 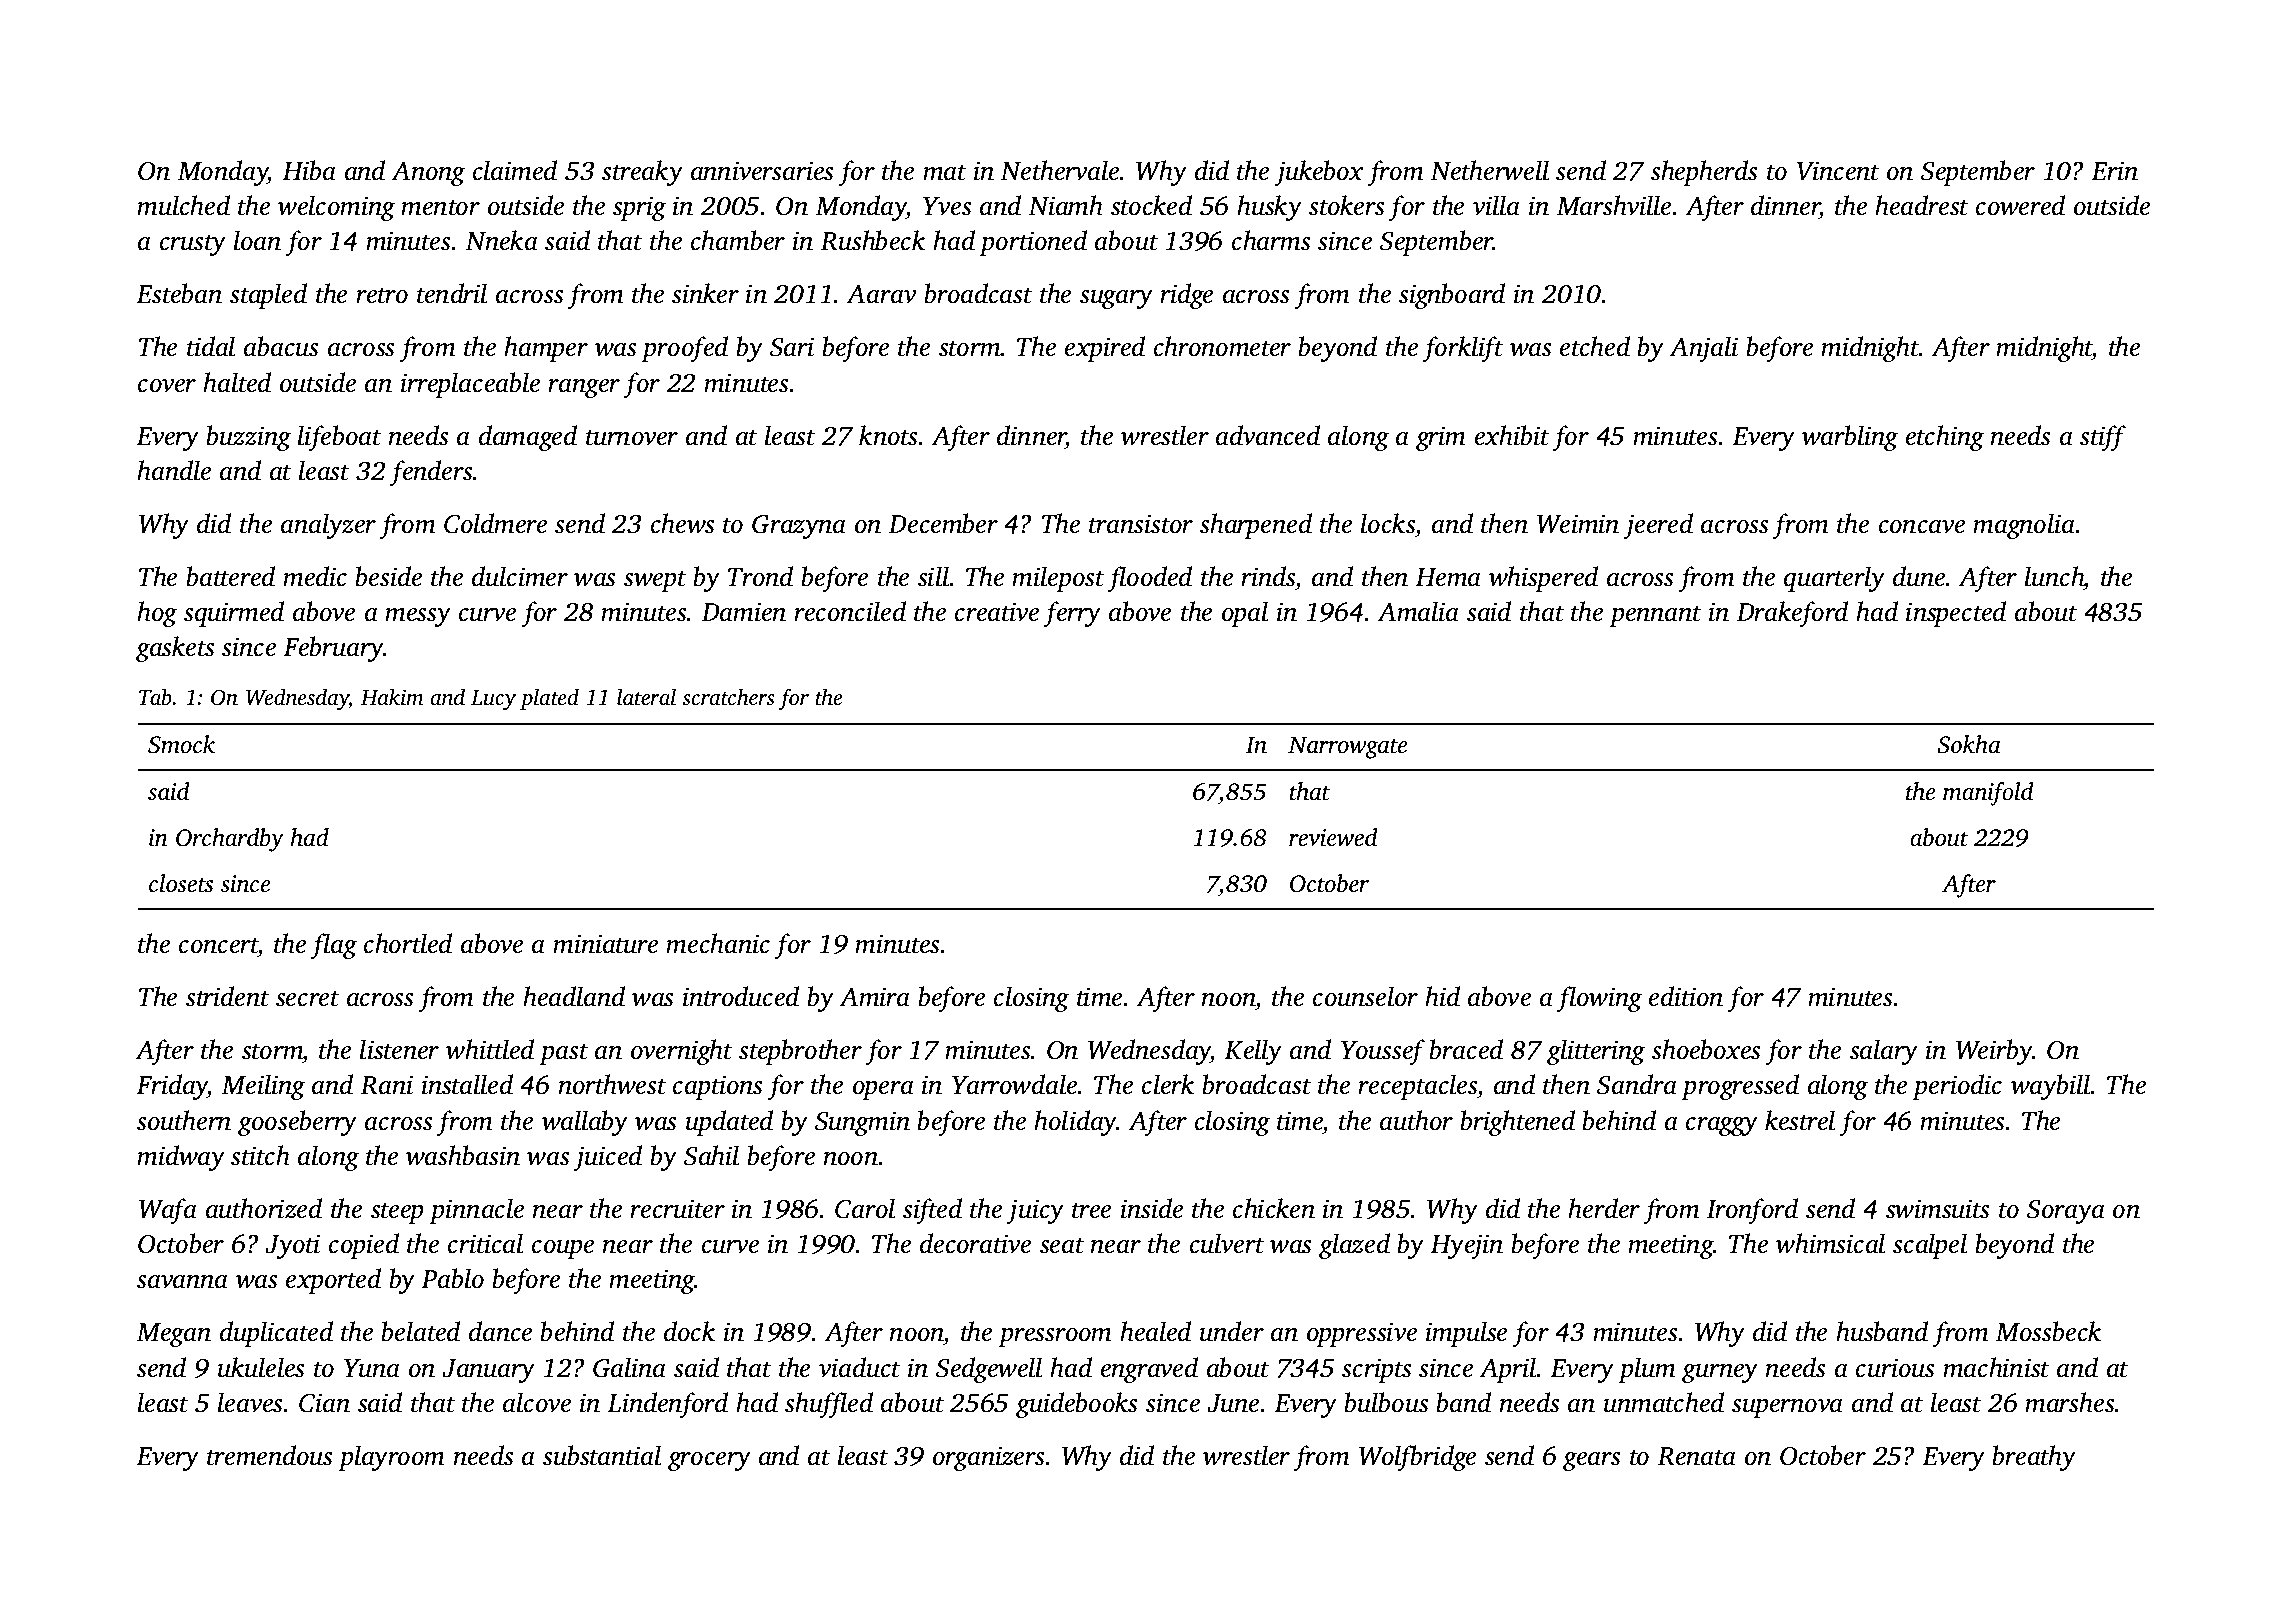 What do you see at coordinates (336, 208) in the page?
I see `welcoming` at bounding box center [336, 208].
